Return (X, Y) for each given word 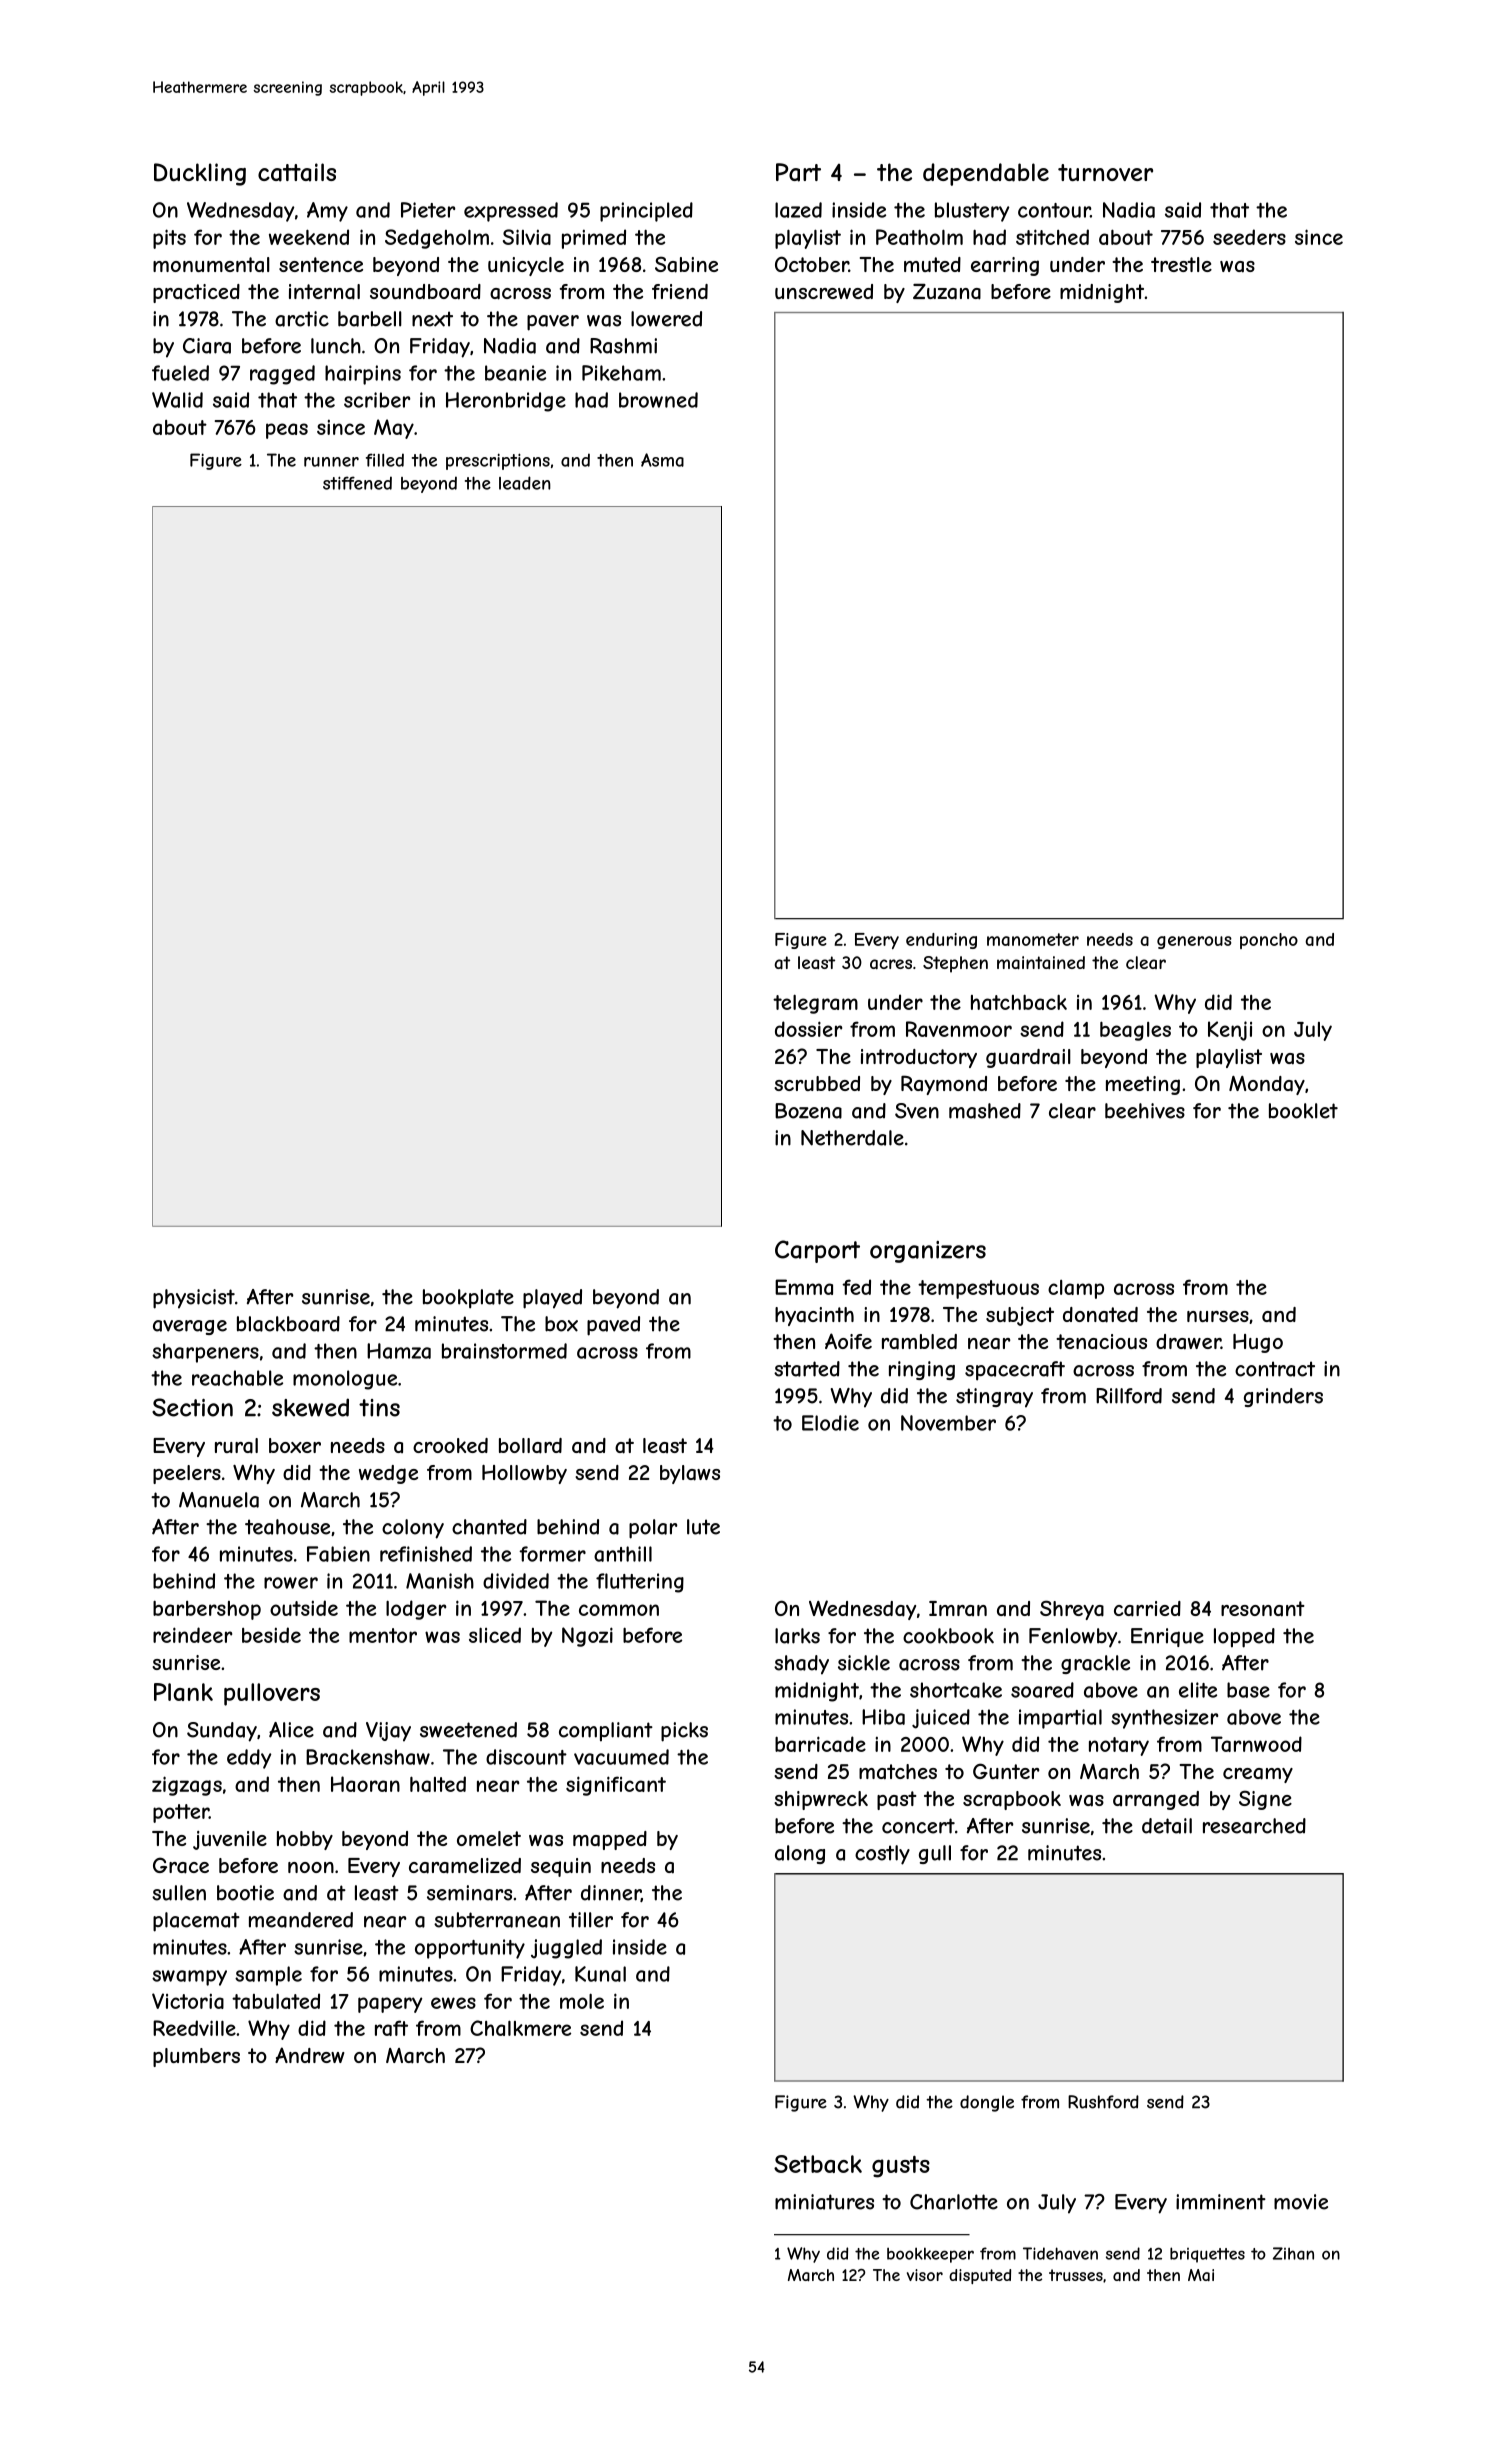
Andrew (309, 2055)
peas (287, 431)
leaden (525, 483)
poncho (1269, 941)
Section (192, 1407)
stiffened (357, 483)
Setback (818, 2164)
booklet (1303, 1111)
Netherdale (852, 1138)
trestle (1181, 264)
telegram (815, 1004)
